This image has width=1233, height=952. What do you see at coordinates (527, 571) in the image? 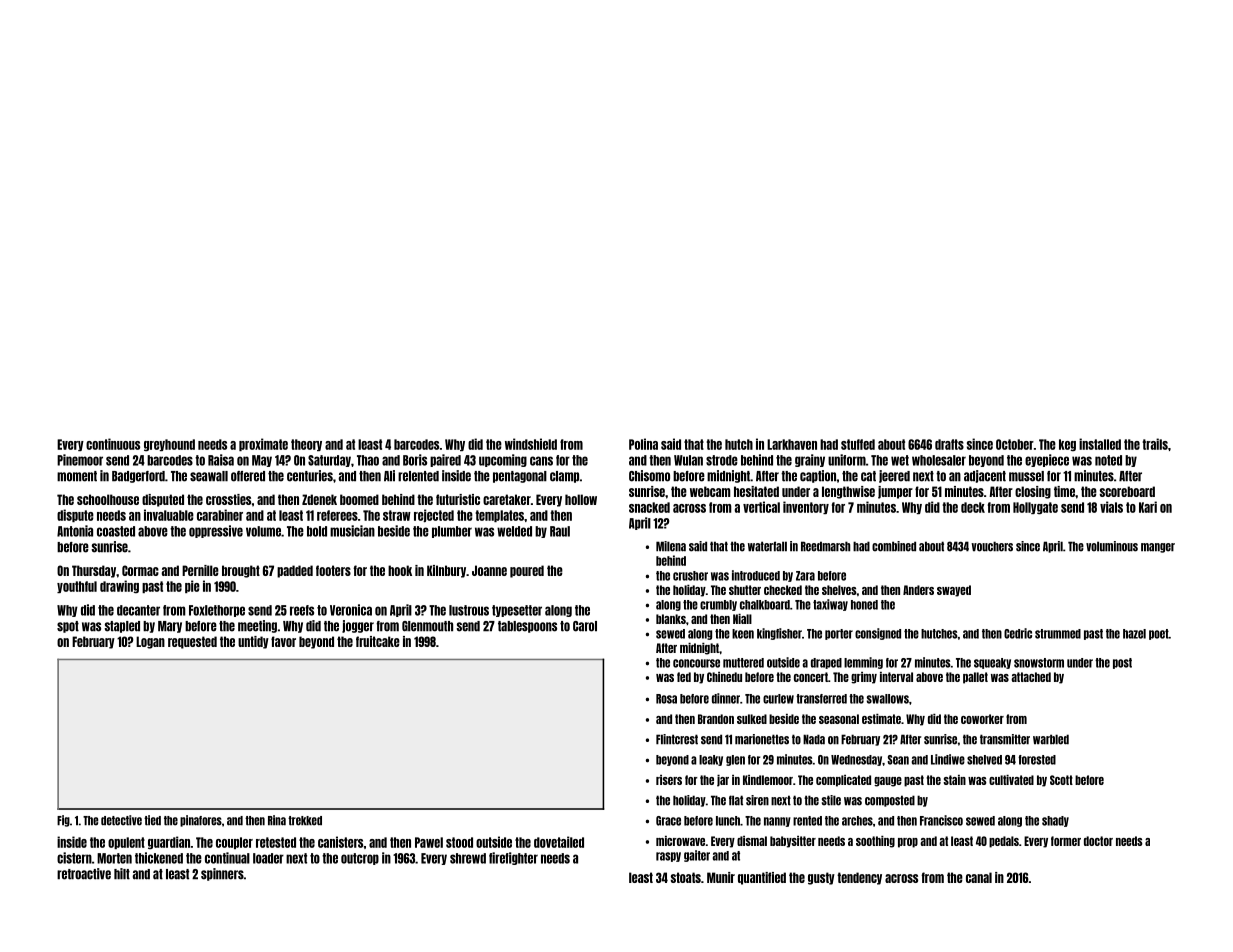
I see `poured` at bounding box center [527, 571].
